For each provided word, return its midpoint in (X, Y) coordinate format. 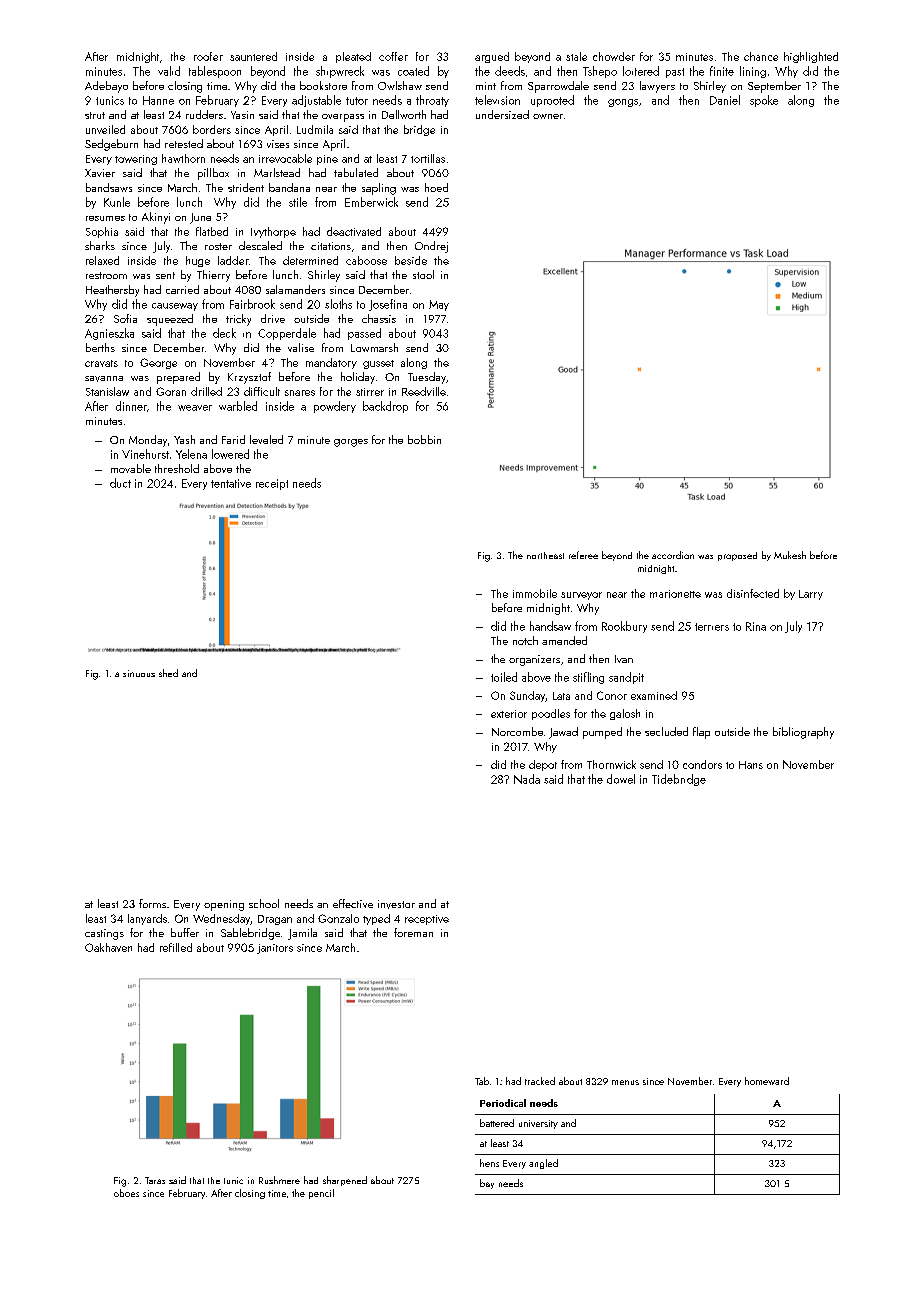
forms (152, 903)
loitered (641, 71)
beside (411, 260)
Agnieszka (109, 334)
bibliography (803, 733)
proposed (737, 556)
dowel (621, 779)
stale (576, 56)
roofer (208, 56)
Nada (527, 779)
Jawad (563, 733)
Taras (155, 1180)
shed (168, 673)
